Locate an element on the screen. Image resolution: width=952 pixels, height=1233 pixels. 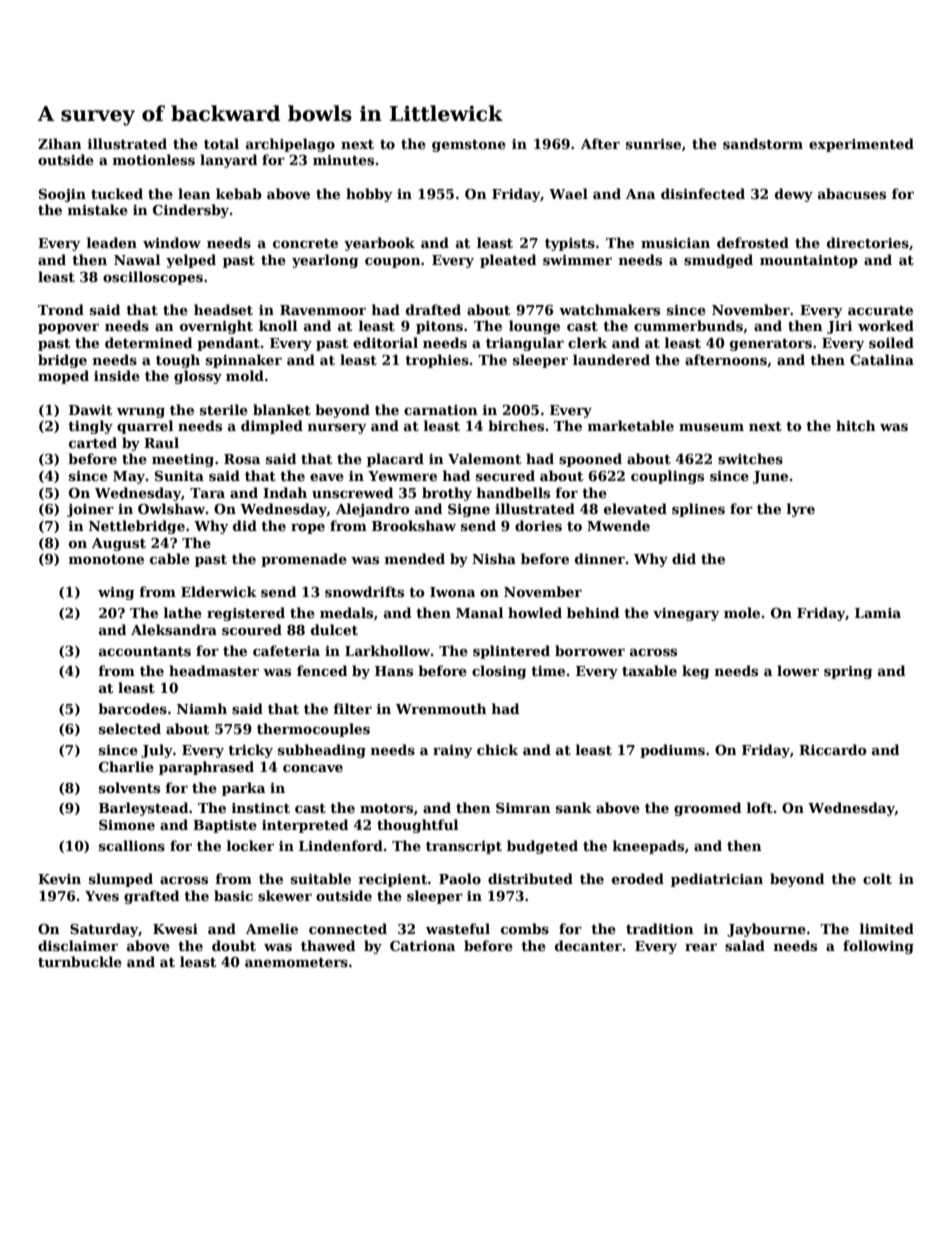
defrosted is located at coordinates (753, 242).
